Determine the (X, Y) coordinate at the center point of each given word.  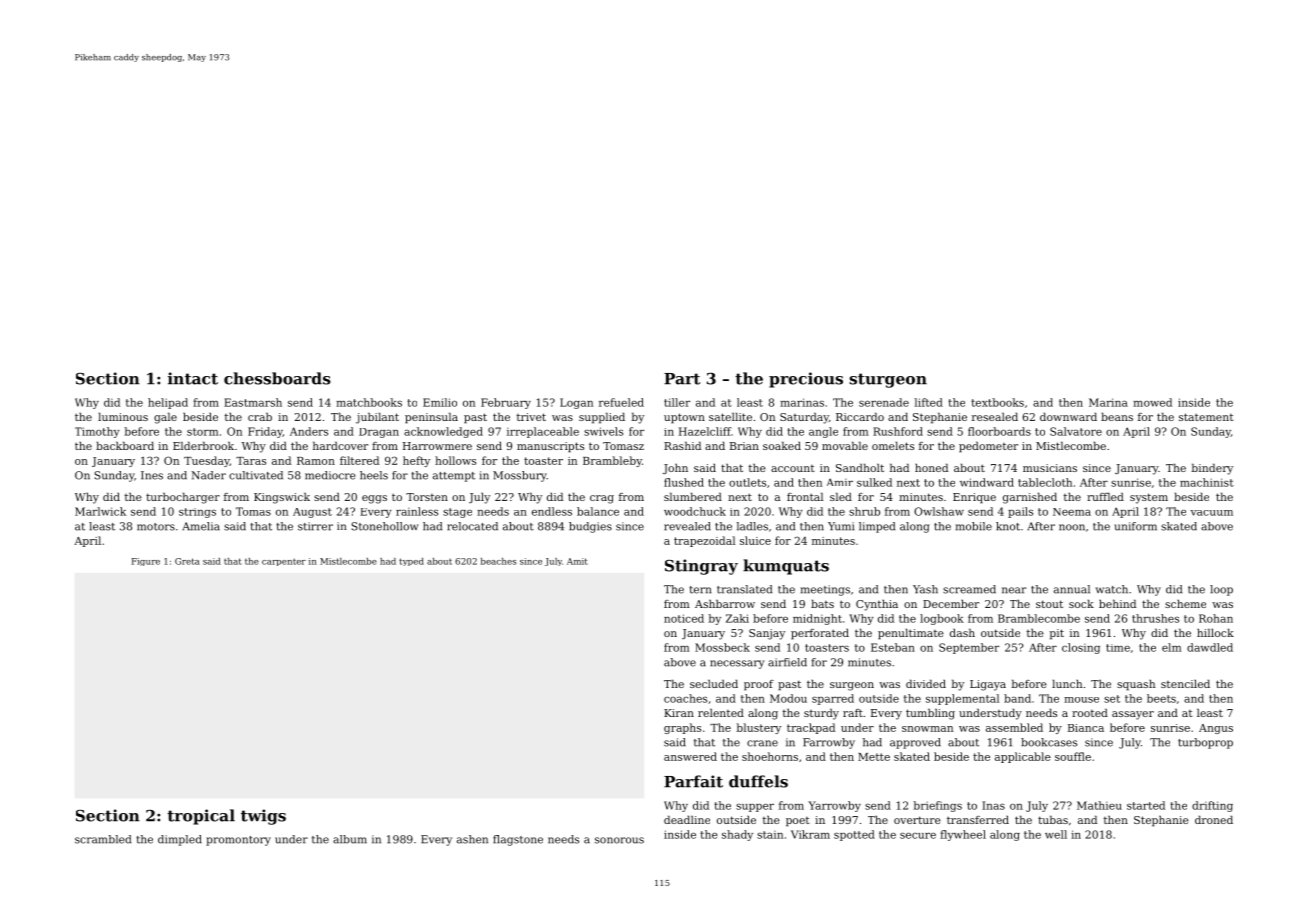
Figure (146, 562)
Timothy (97, 432)
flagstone (518, 840)
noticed (684, 618)
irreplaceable (543, 432)
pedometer (988, 447)
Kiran (679, 713)
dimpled (180, 840)
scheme (1185, 603)
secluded (714, 683)
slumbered (693, 496)
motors (156, 527)
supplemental (962, 699)
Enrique (974, 498)
